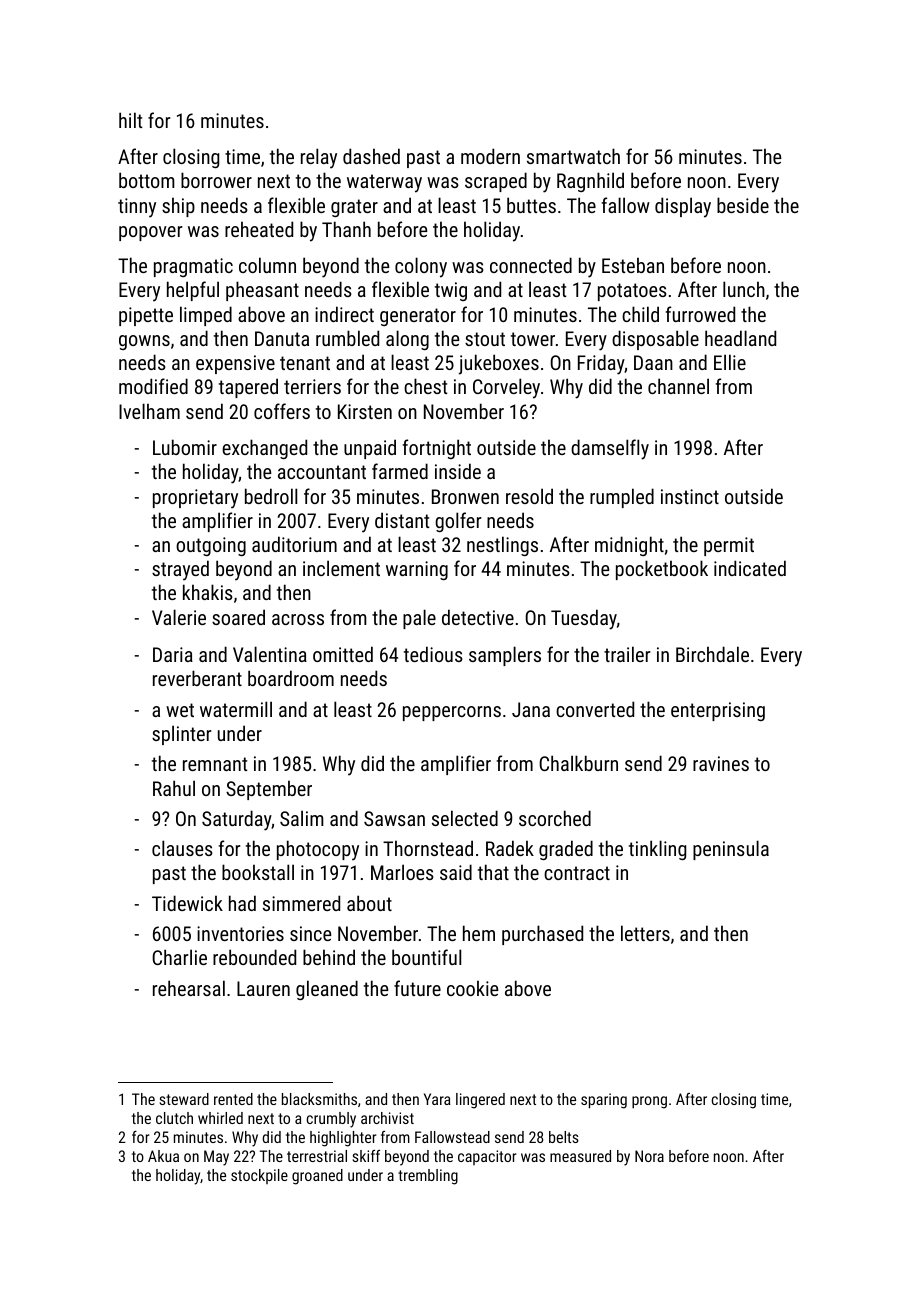  What do you see at coordinates (174, 1118) in the image?
I see `clutch` at bounding box center [174, 1118].
